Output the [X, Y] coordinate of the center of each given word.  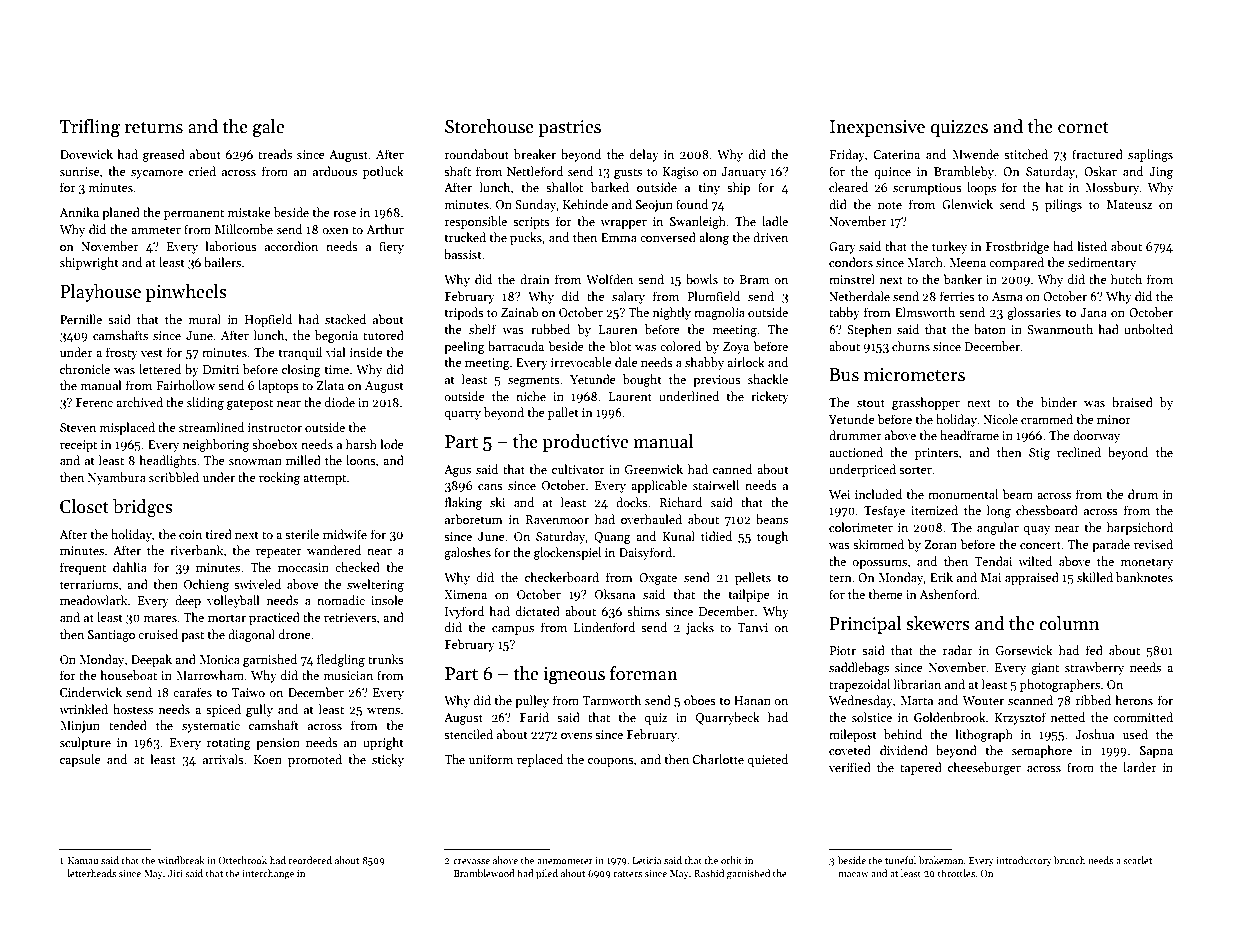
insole [387, 600]
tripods [464, 313]
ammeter [156, 230]
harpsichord [1140, 528]
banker [962, 279]
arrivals [223, 759]
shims [643, 611]
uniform [491, 759]
